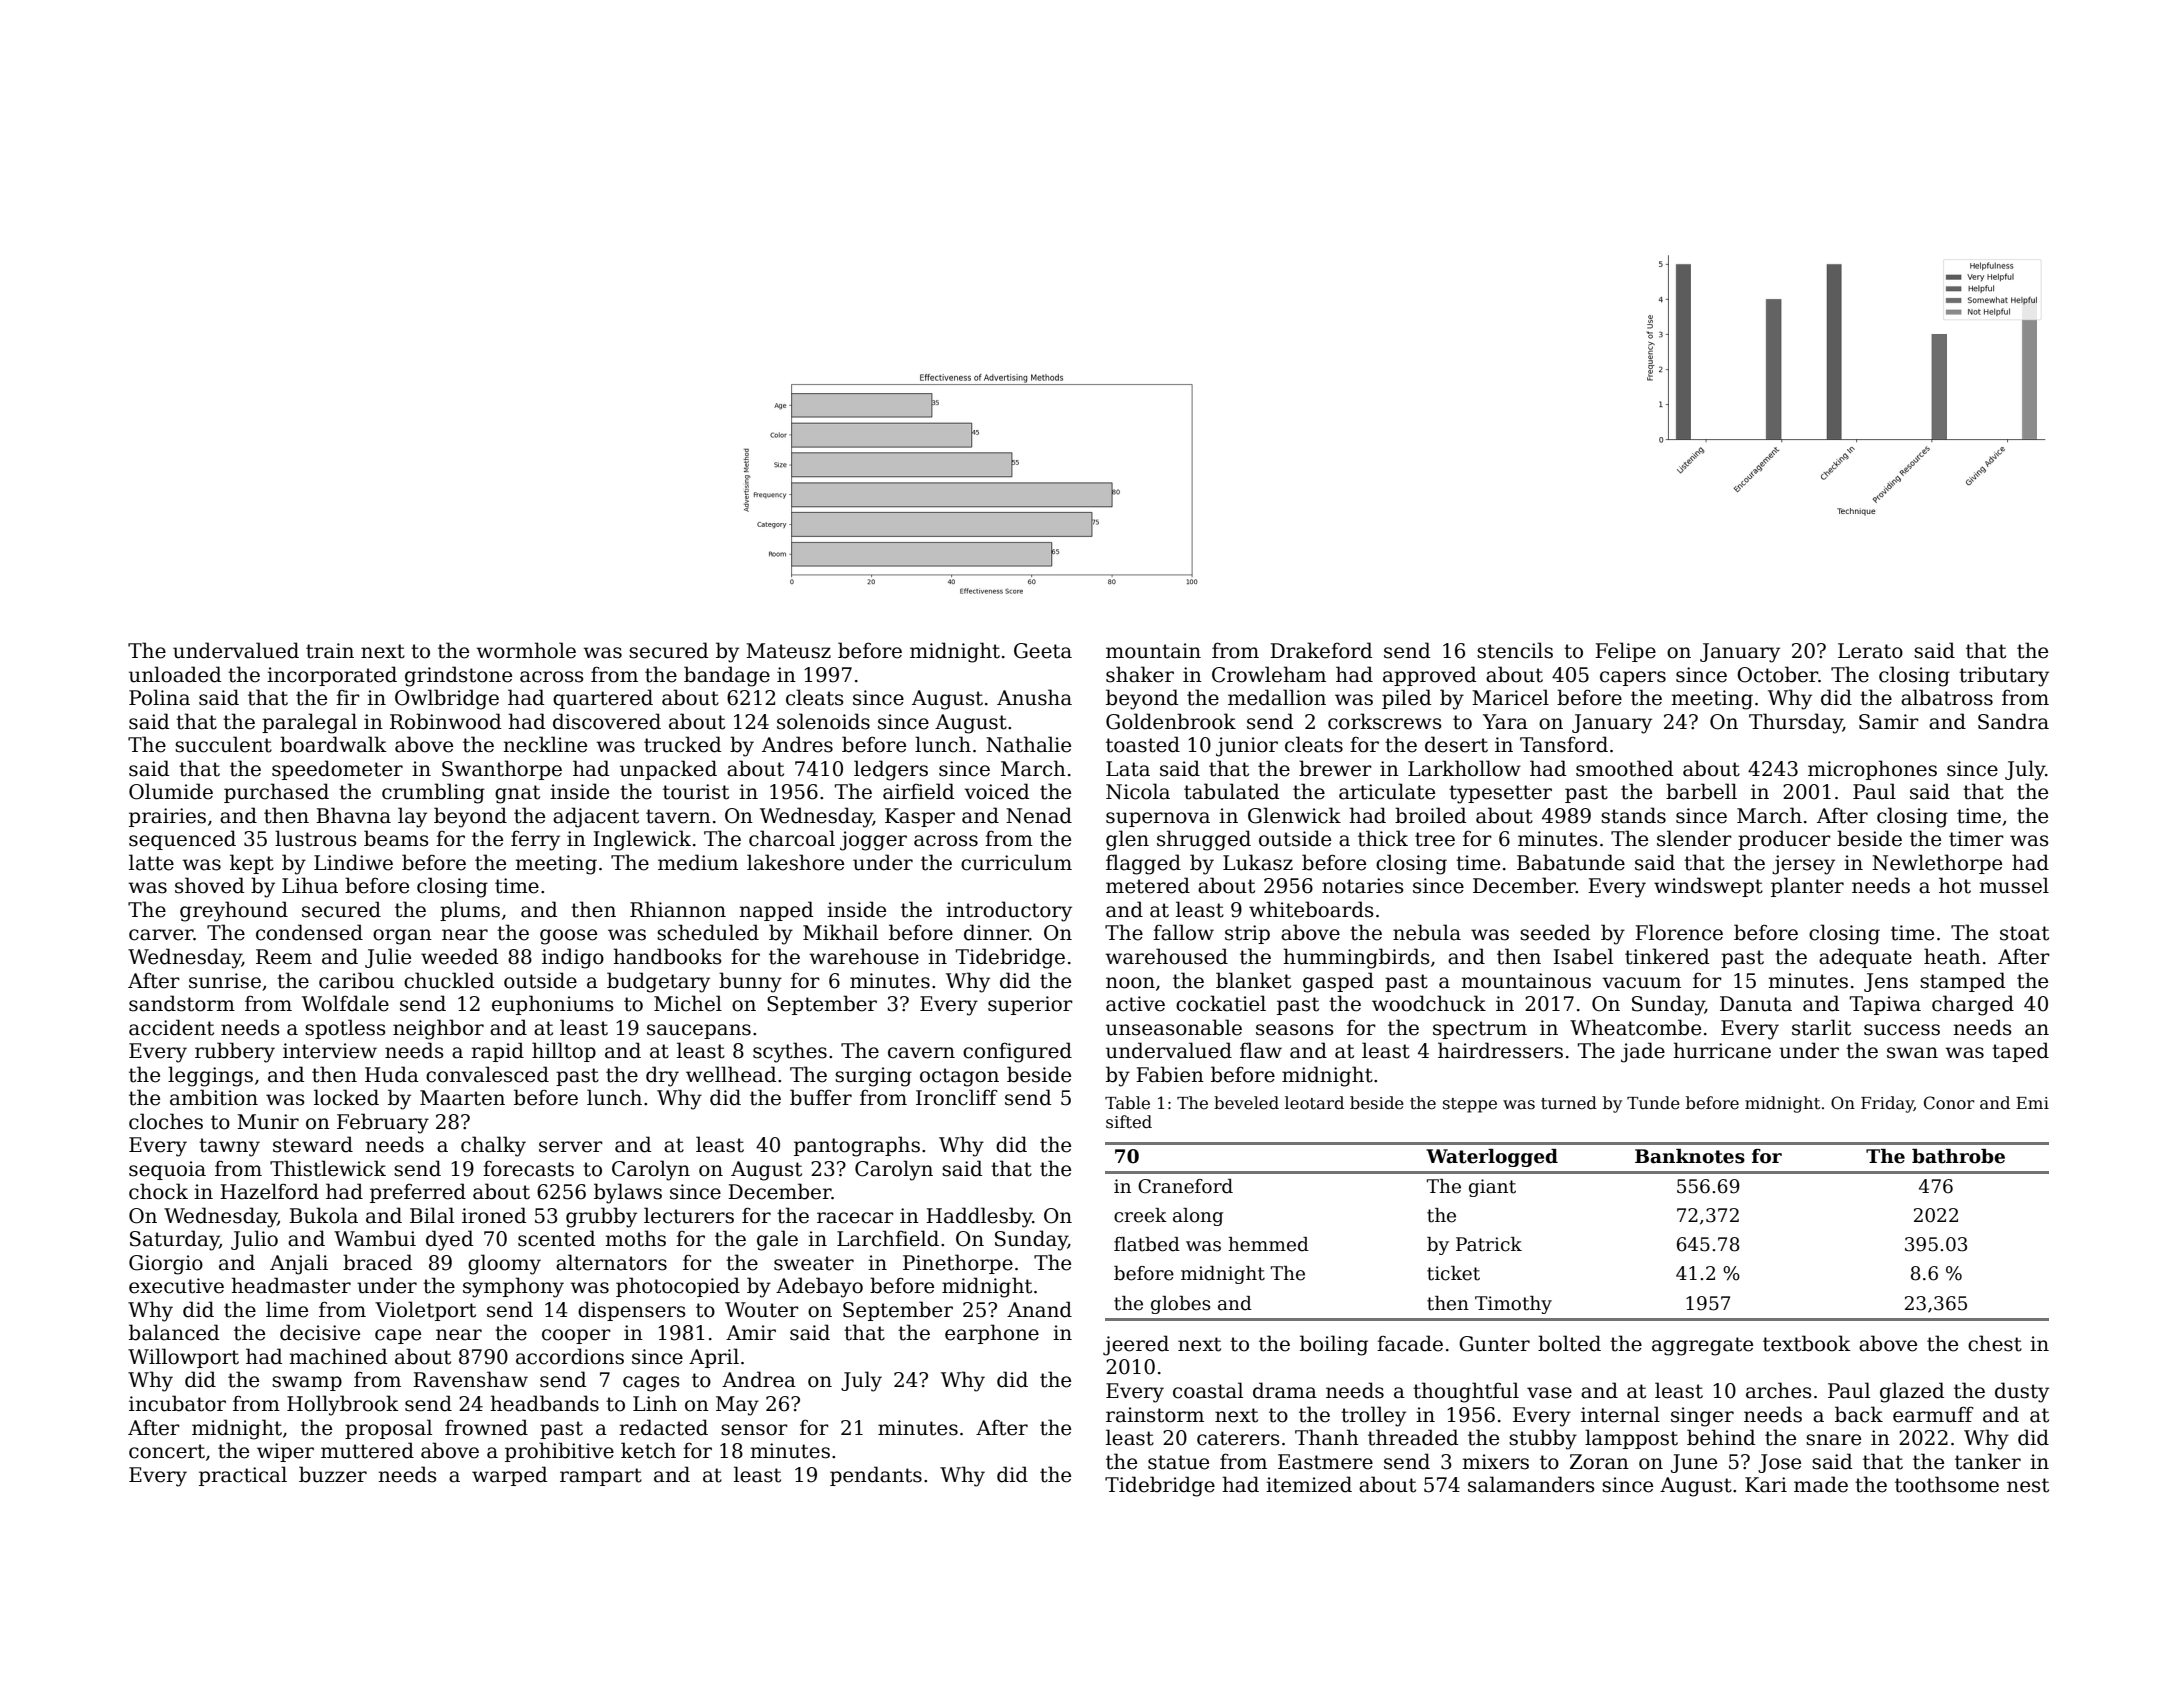  What do you see at coordinates (171, 1027) in the screenshot?
I see `accident` at bounding box center [171, 1027].
